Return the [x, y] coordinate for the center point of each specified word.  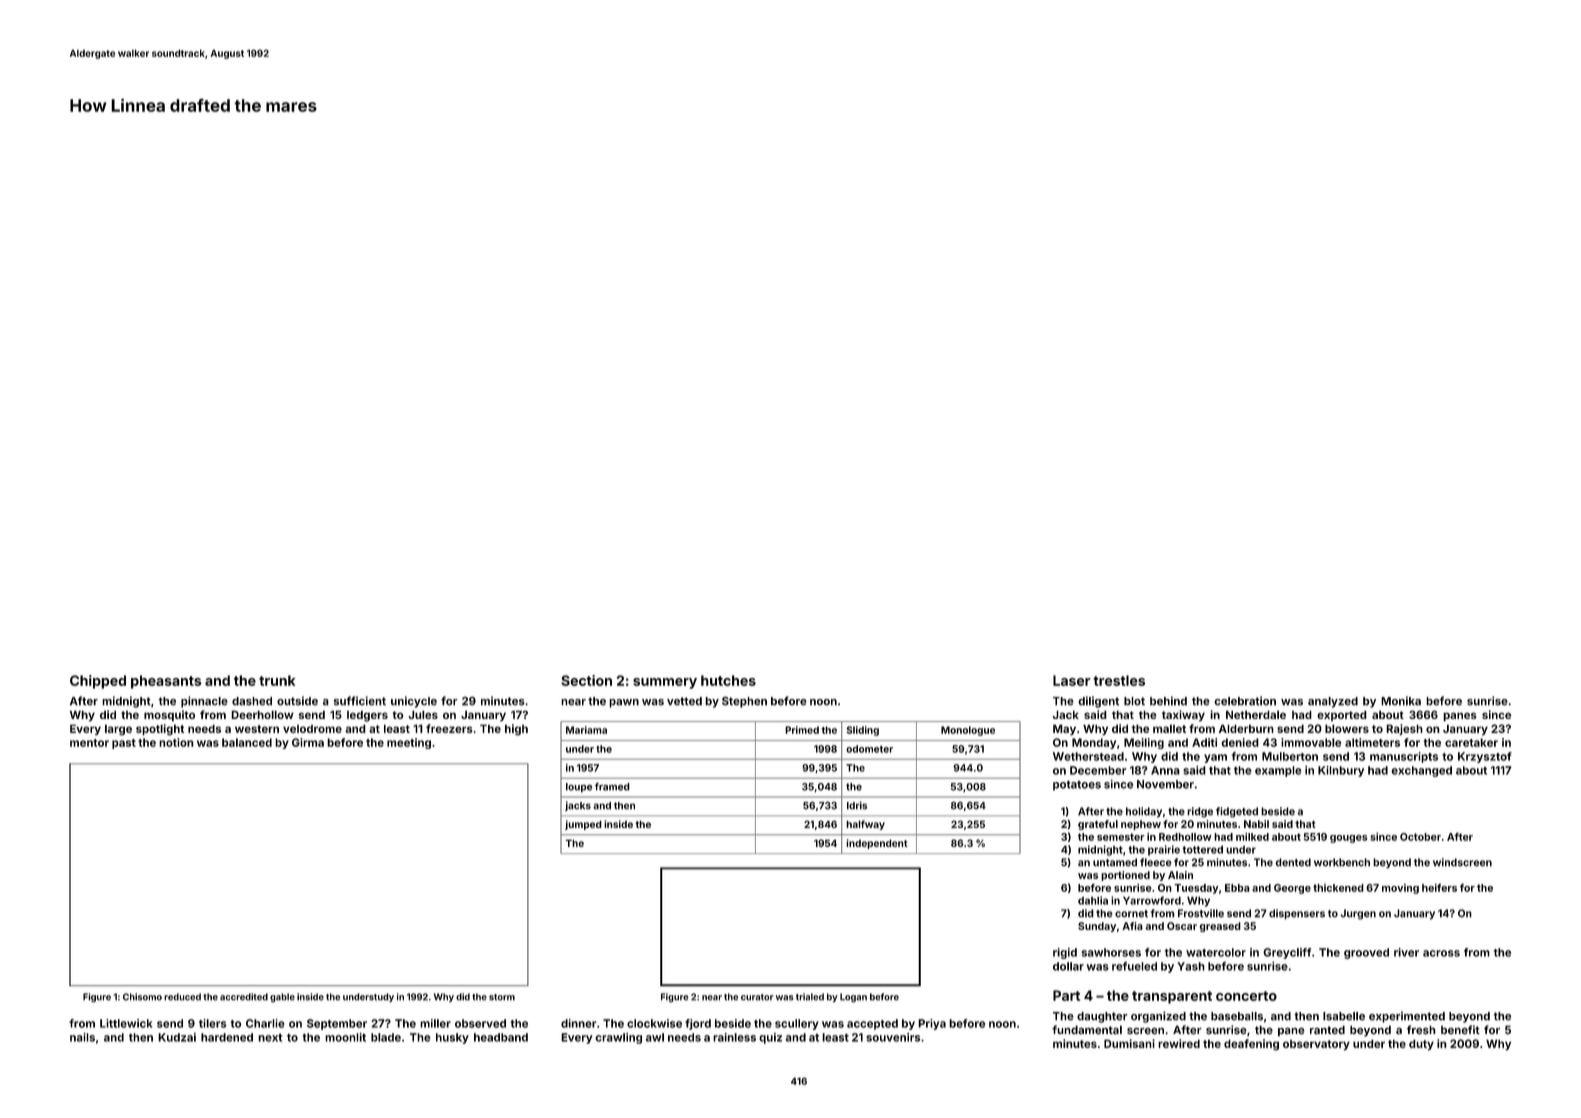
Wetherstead [1088, 756]
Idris [857, 805]
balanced [247, 742]
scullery [797, 1024]
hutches [728, 680]
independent [876, 844]
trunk [277, 680]
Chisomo [142, 997]
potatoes [1077, 785]
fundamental [1087, 1030]
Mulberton [1290, 756]
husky [452, 1038]
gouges [1348, 839]
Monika [1401, 701]
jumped [583, 825]
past [124, 744]
